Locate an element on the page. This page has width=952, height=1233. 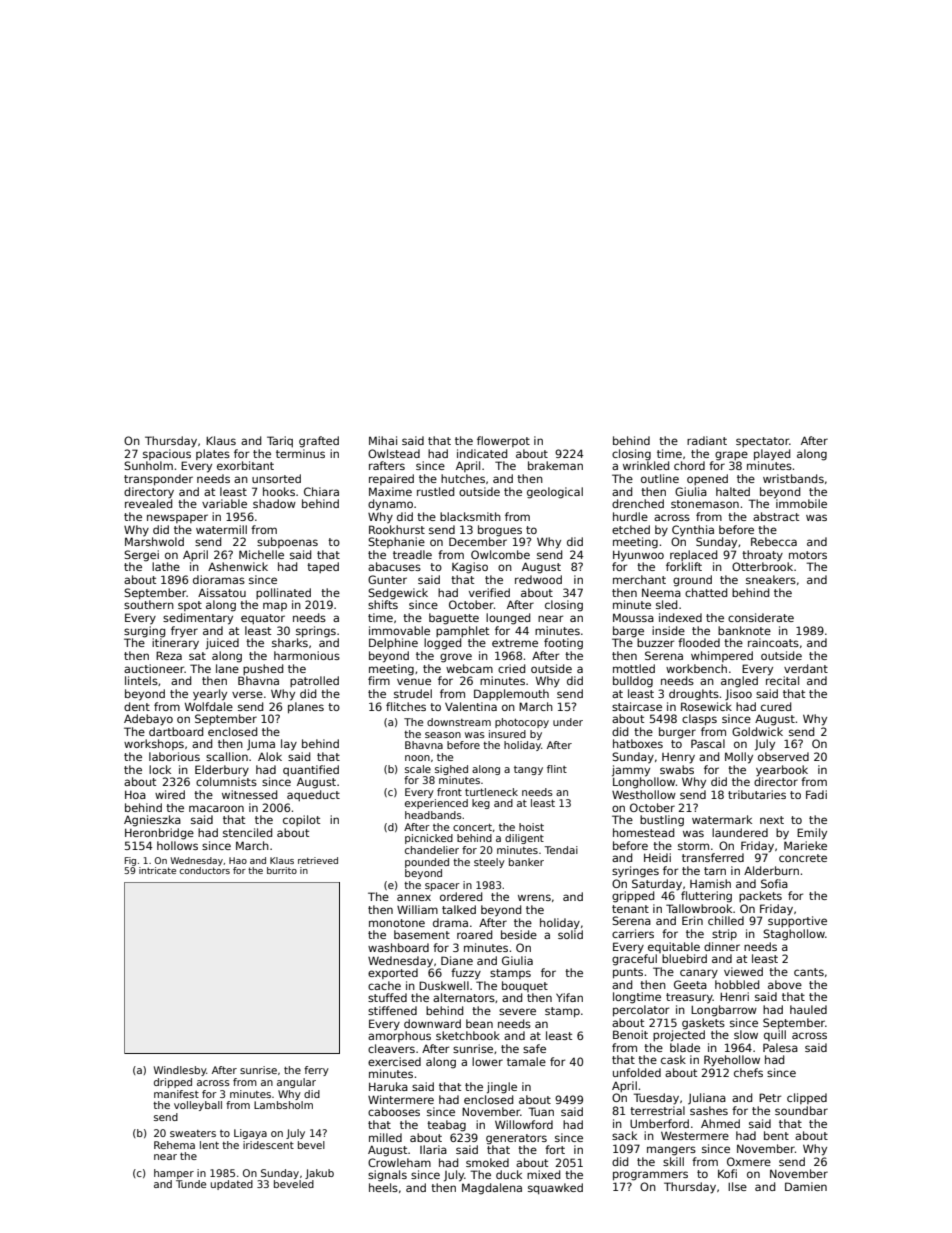
watermill is located at coordinates (221, 529).
